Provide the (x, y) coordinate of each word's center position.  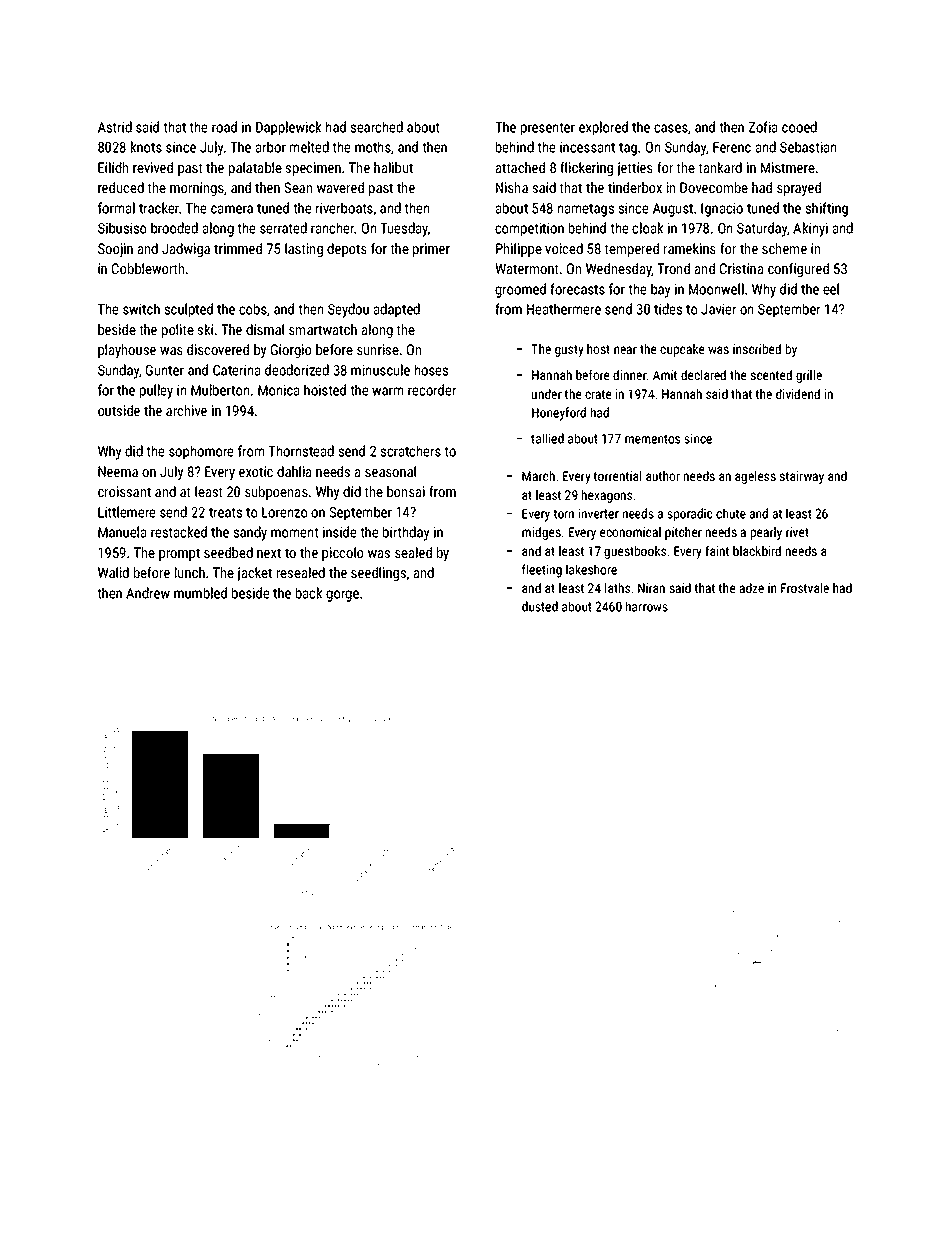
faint (717, 550)
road (224, 127)
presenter (548, 129)
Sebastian (808, 147)
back (309, 593)
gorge (342, 596)
